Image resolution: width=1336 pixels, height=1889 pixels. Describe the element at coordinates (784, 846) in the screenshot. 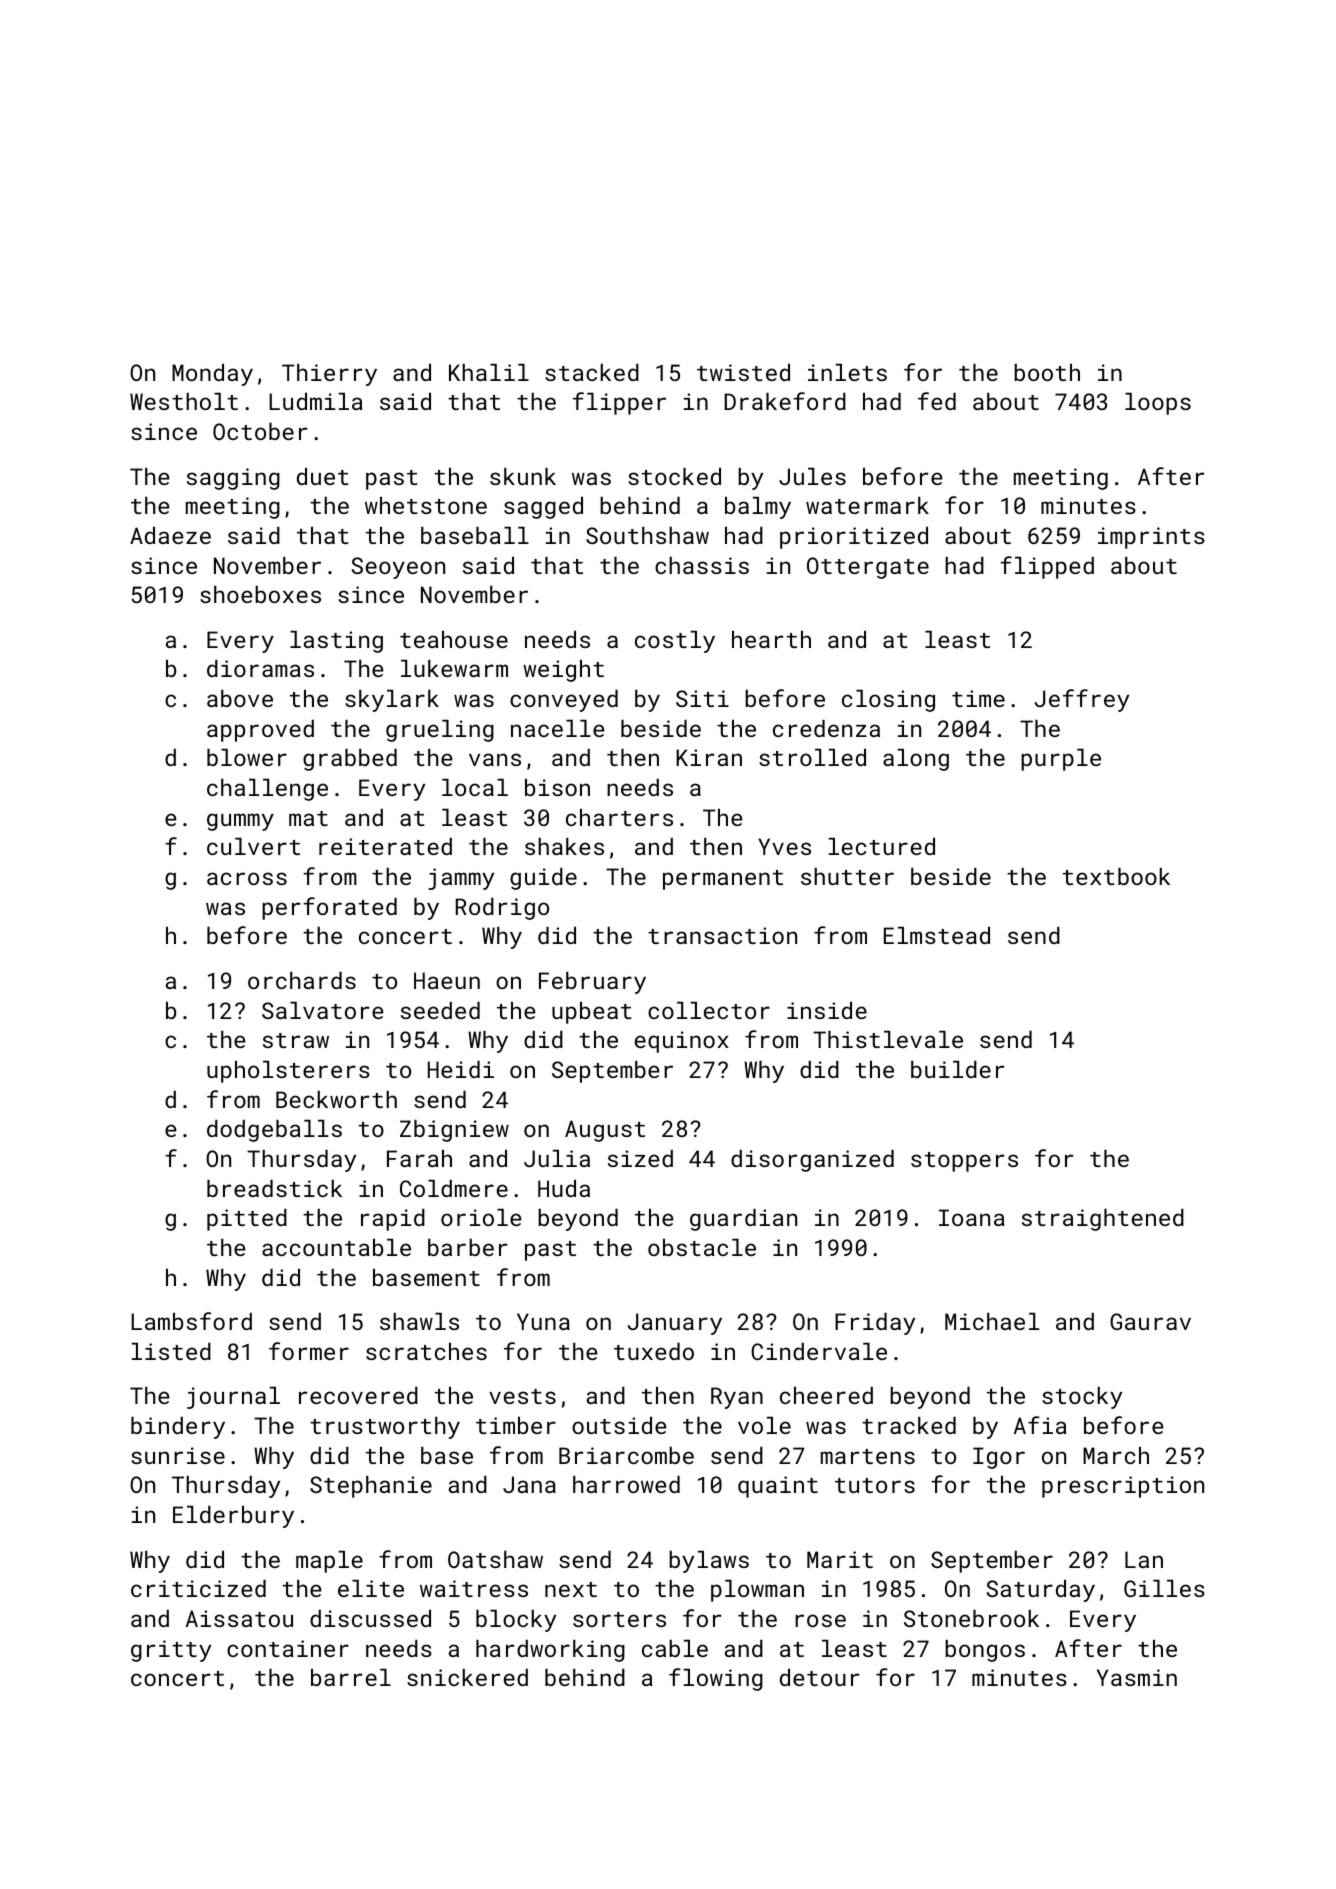

I see `Yves` at that location.
